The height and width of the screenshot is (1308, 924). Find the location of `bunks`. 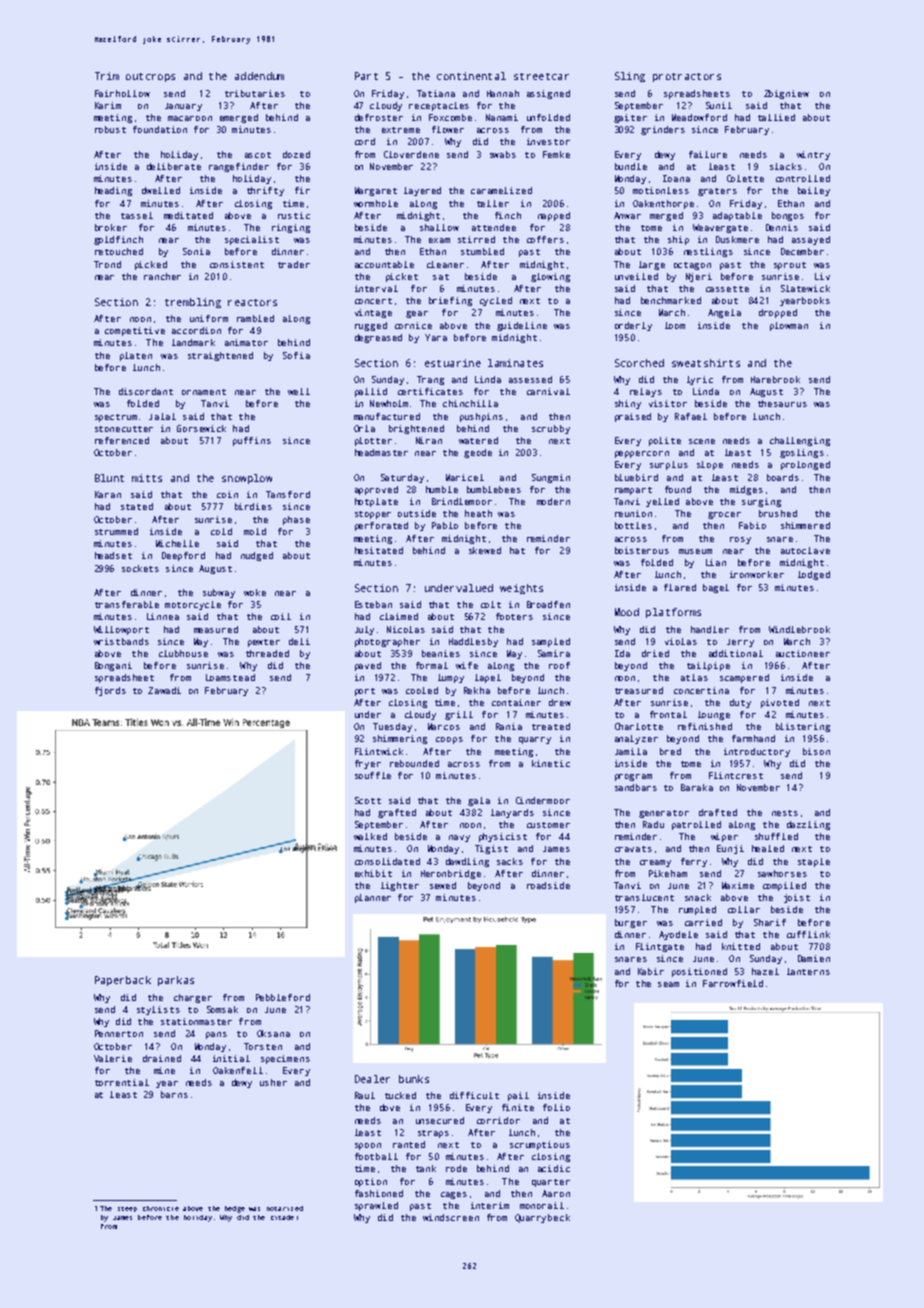

bunks is located at coordinates (414, 1079).
